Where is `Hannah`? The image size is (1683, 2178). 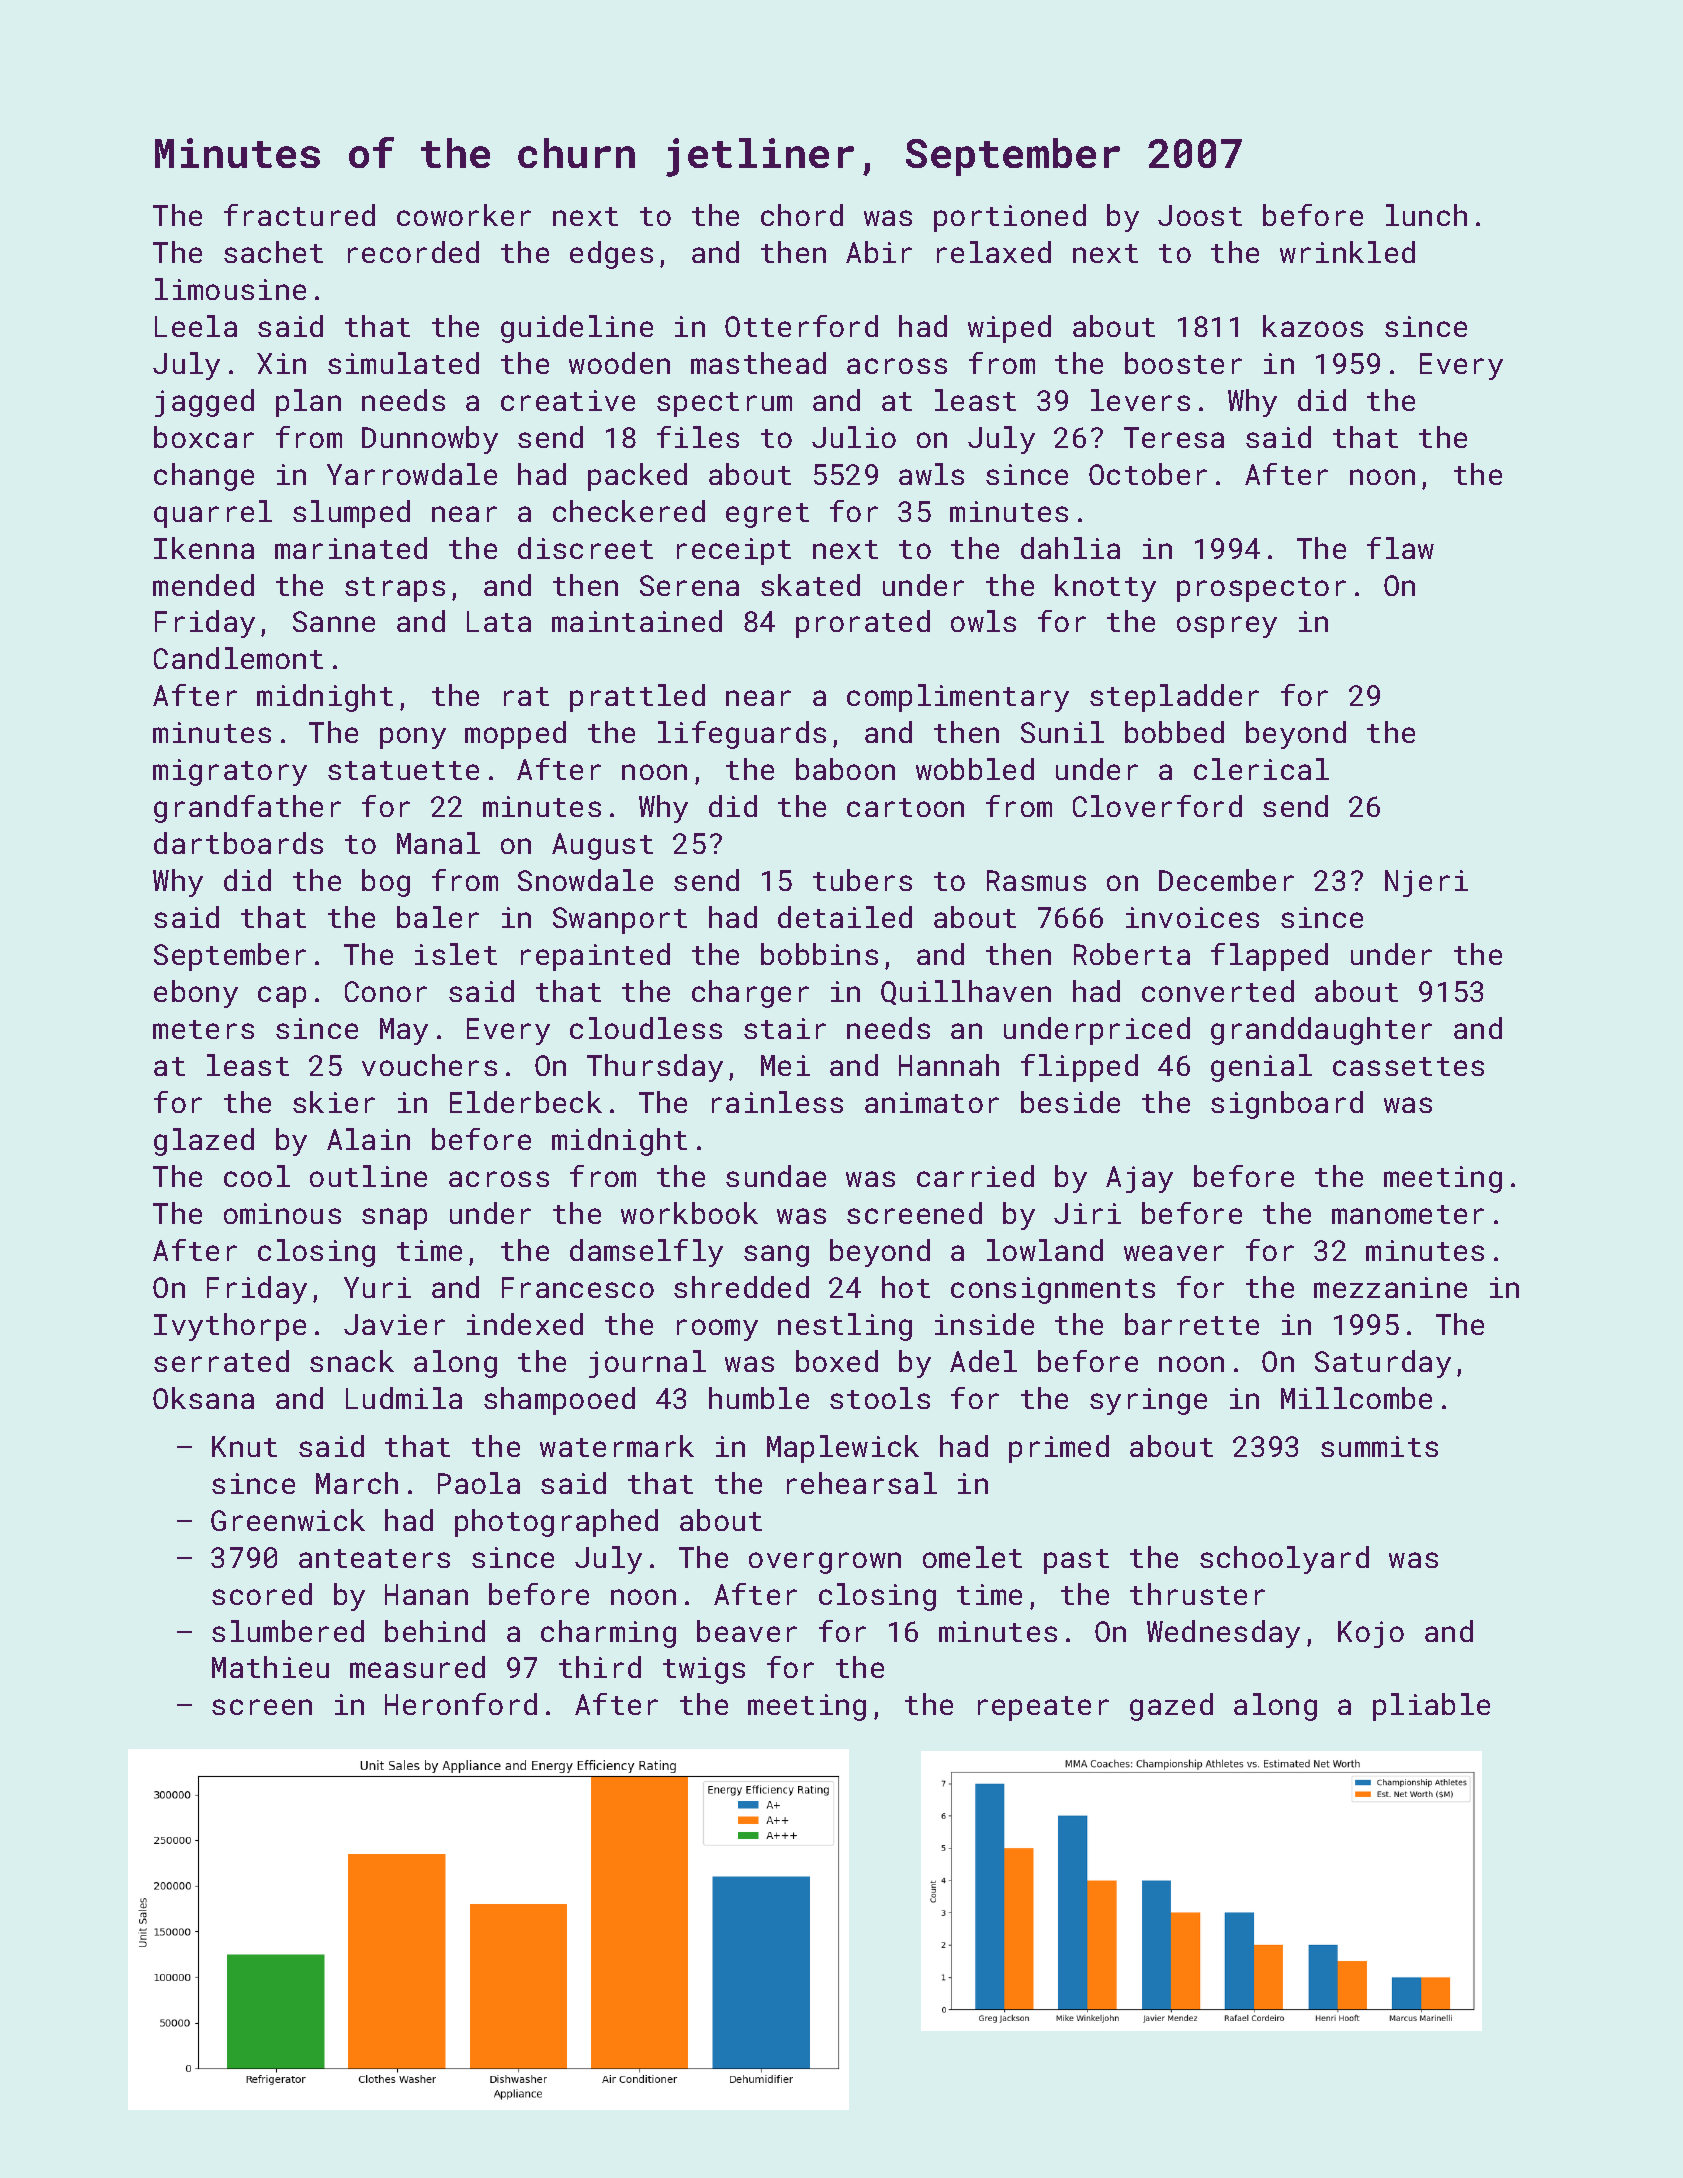 Hannah is located at coordinates (949, 1065).
